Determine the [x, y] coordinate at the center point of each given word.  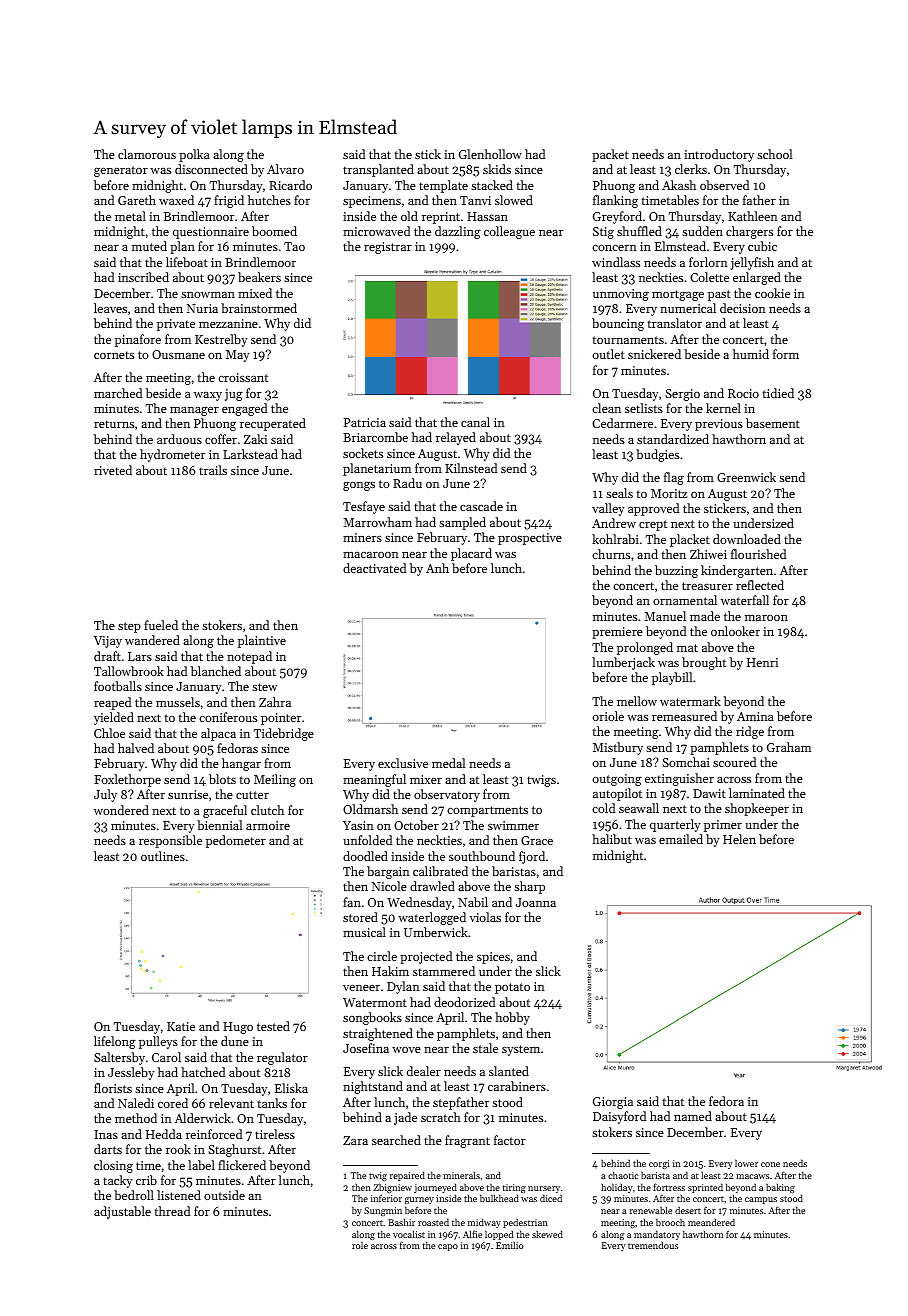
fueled [161, 625]
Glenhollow [490, 154]
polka [194, 155]
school [774, 154]
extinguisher [679, 779]
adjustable [122, 1212]
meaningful [374, 780]
